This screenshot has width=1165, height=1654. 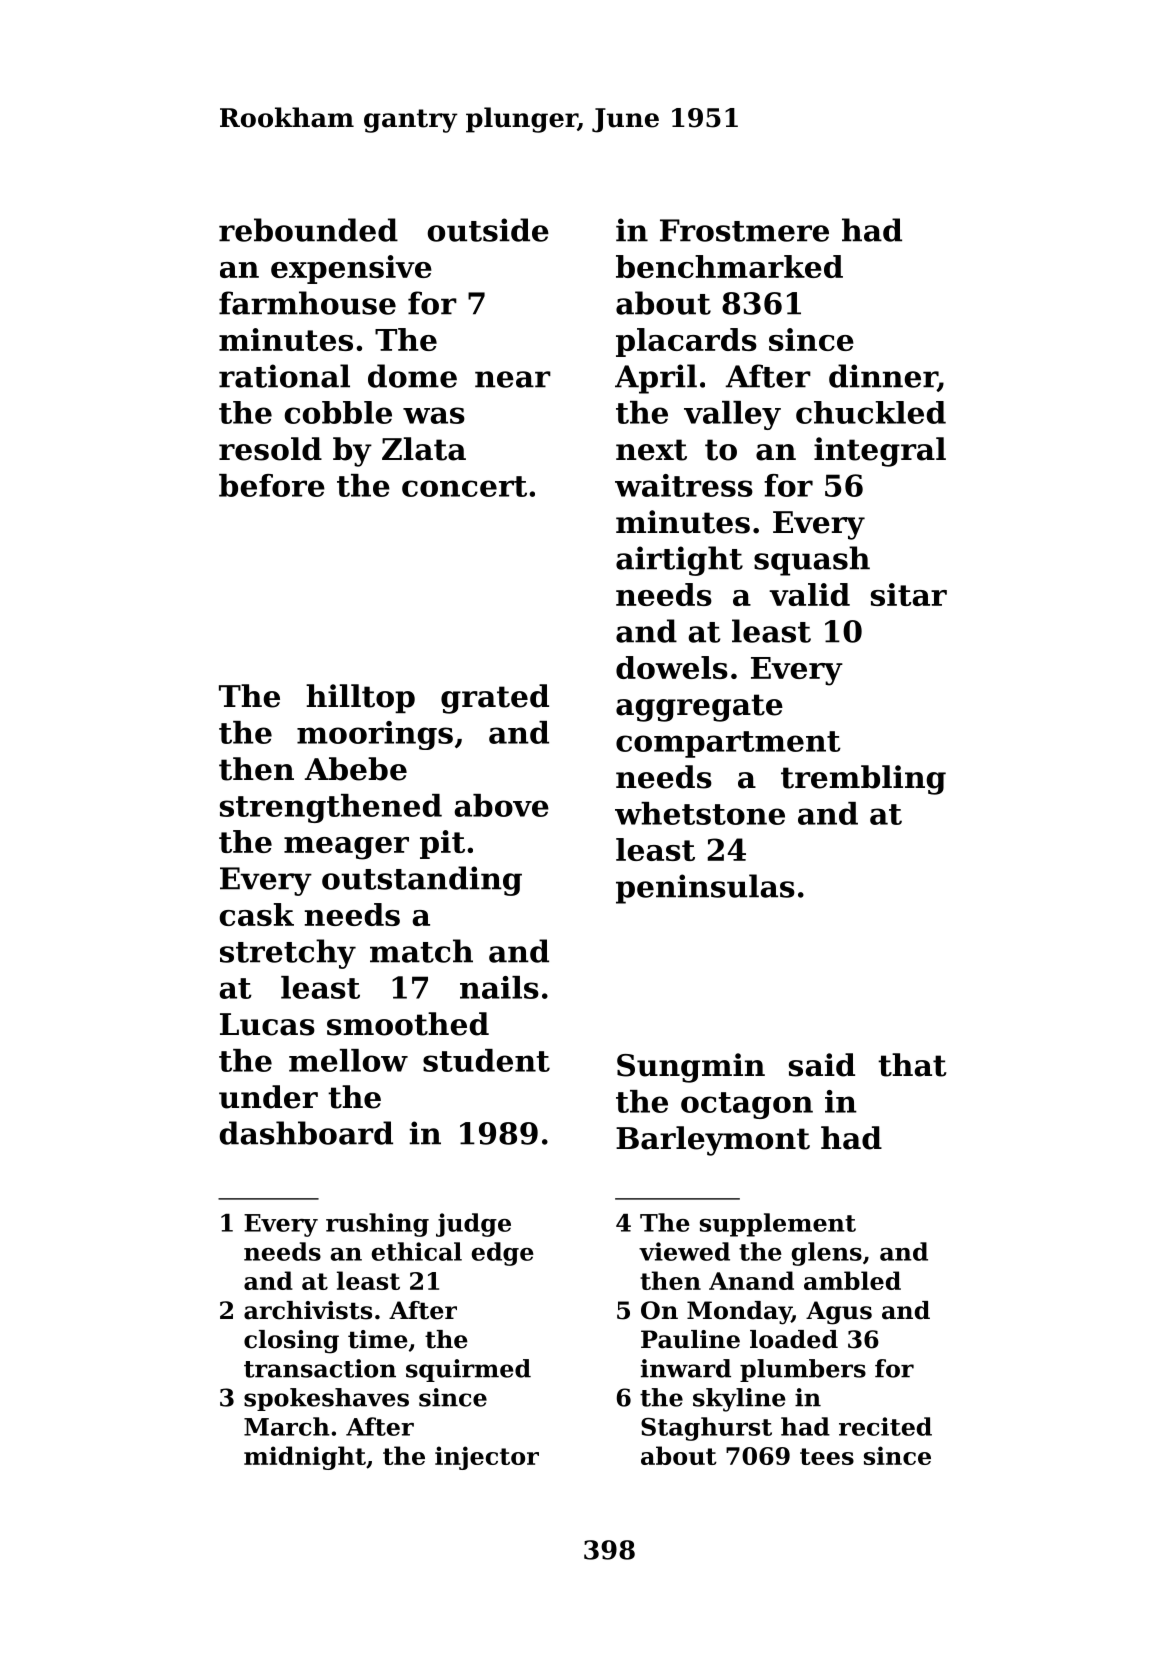 What do you see at coordinates (267, 1024) in the screenshot?
I see `Lucas` at bounding box center [267, 1024].
